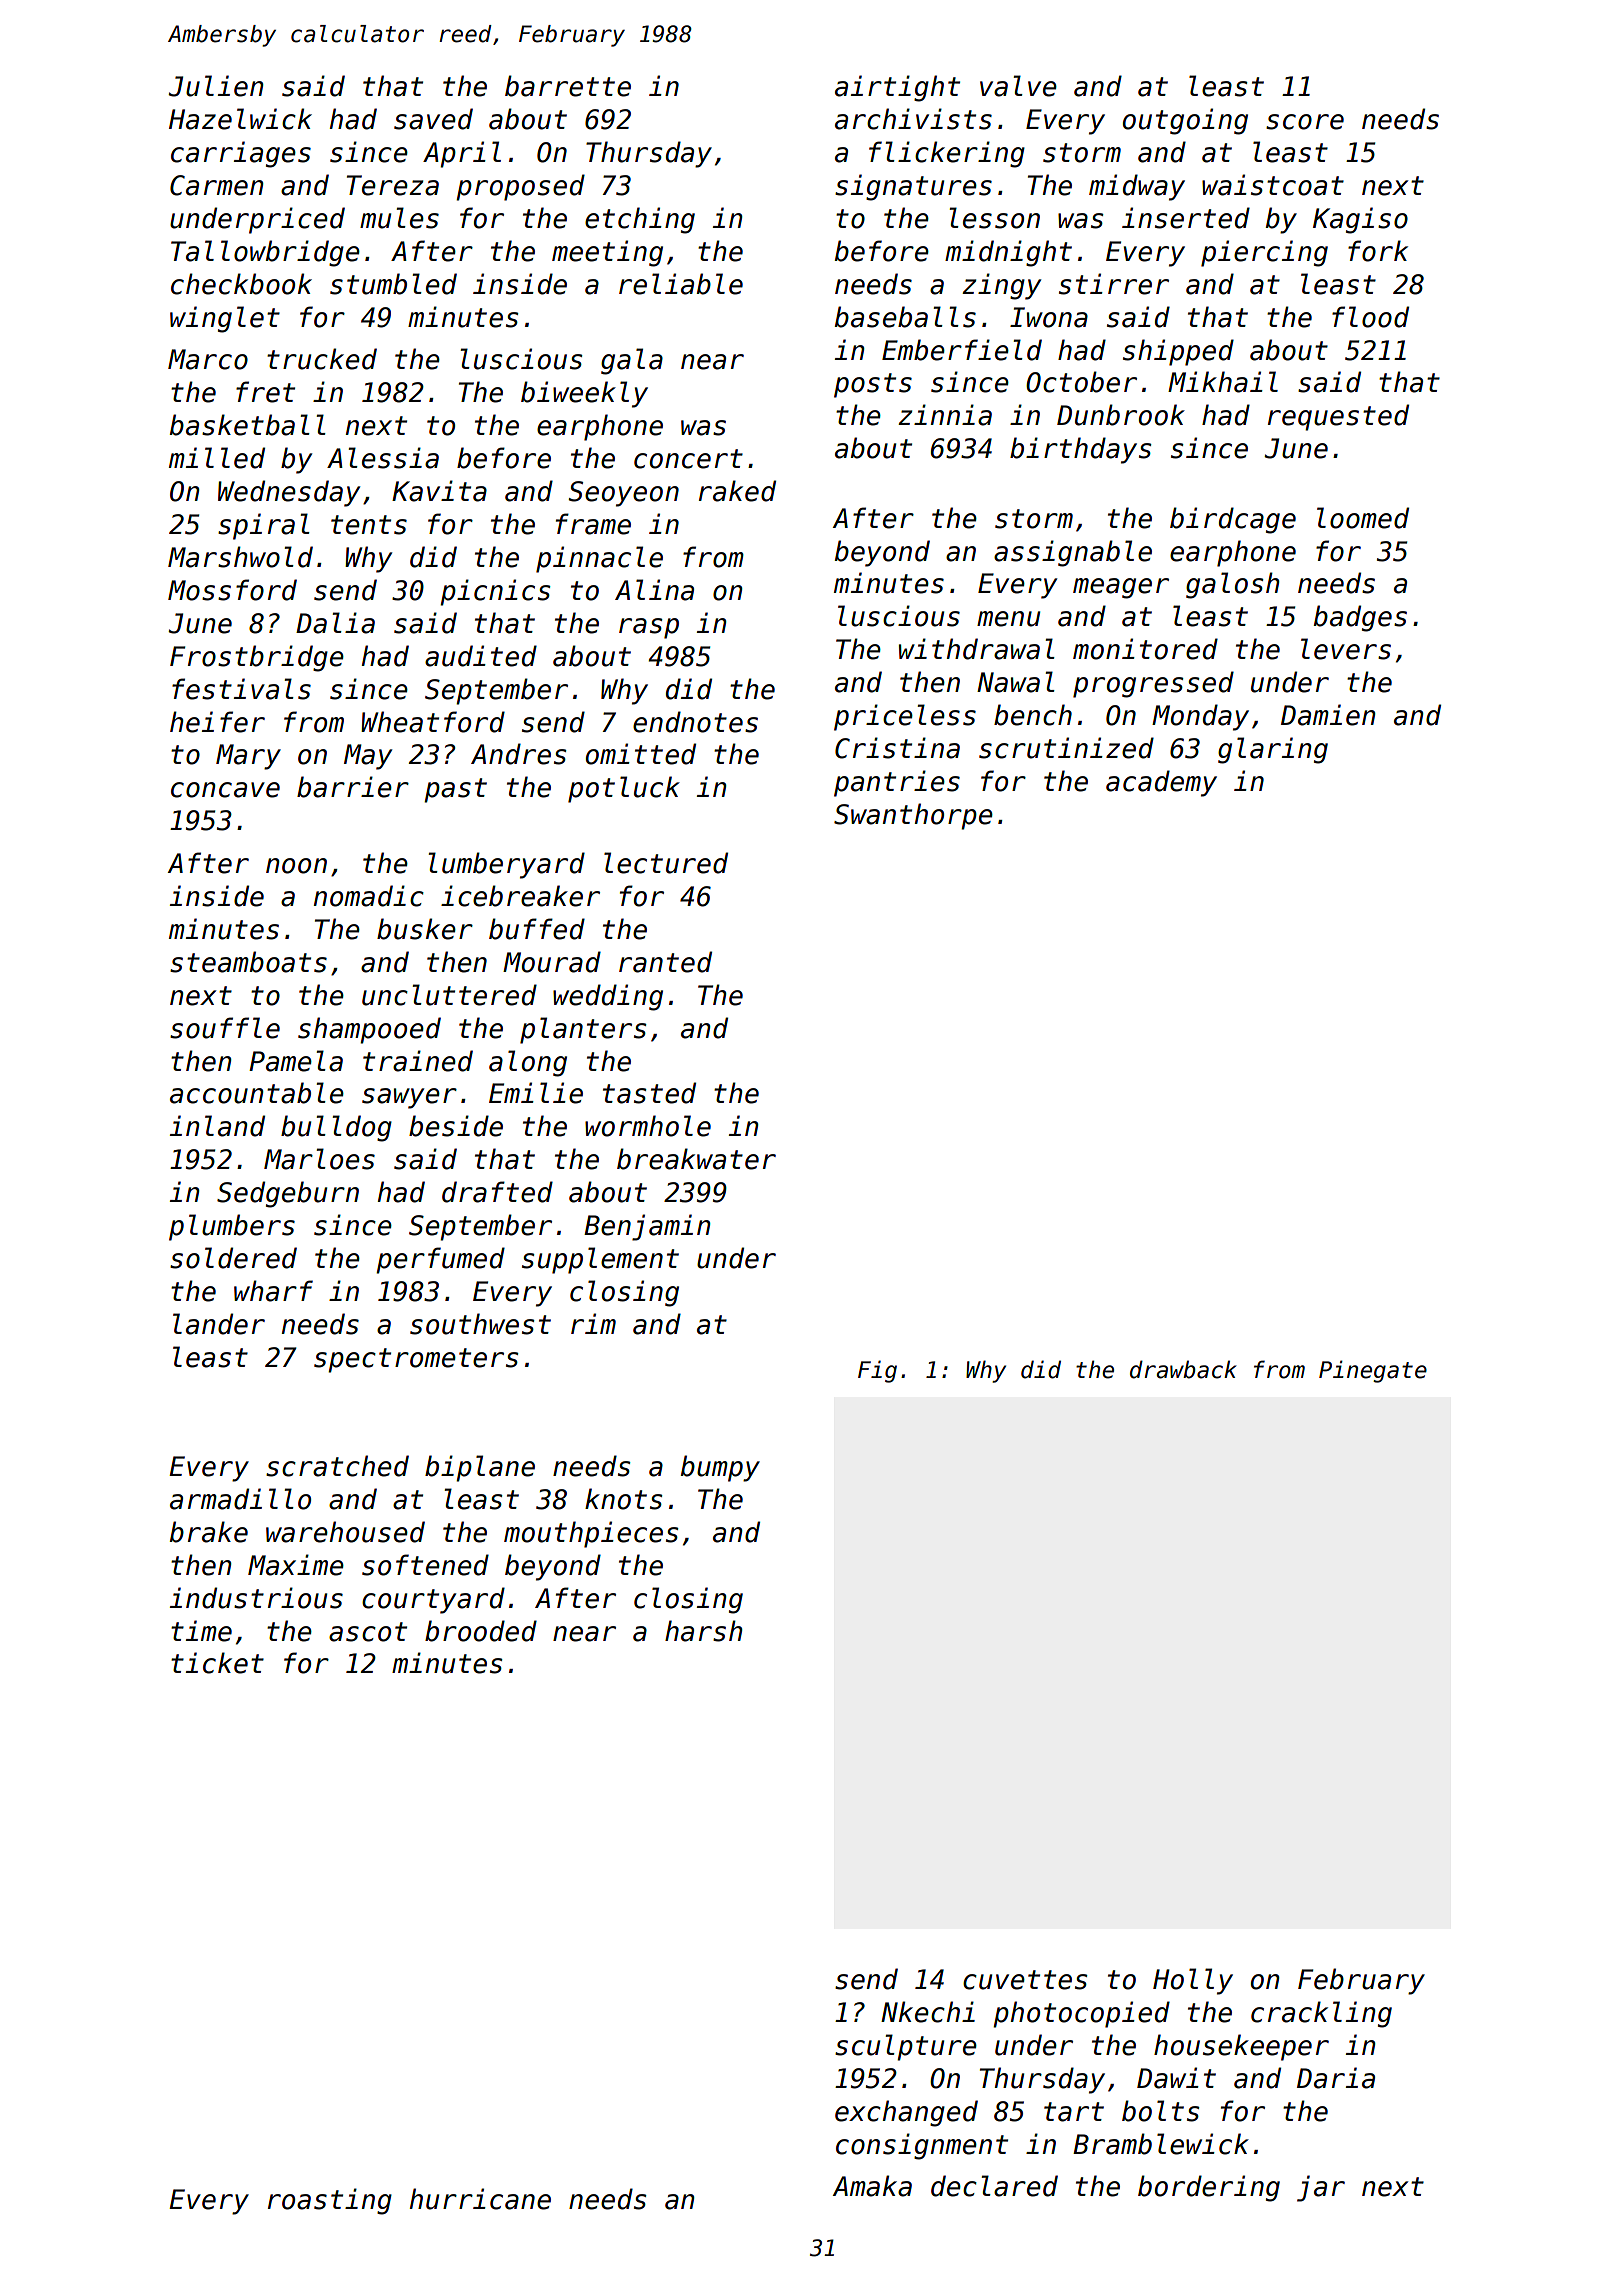  What do you see at coordinates (704, 1631) in the screenshot?
I see `harsh` at bounding box center [704, 1631].
